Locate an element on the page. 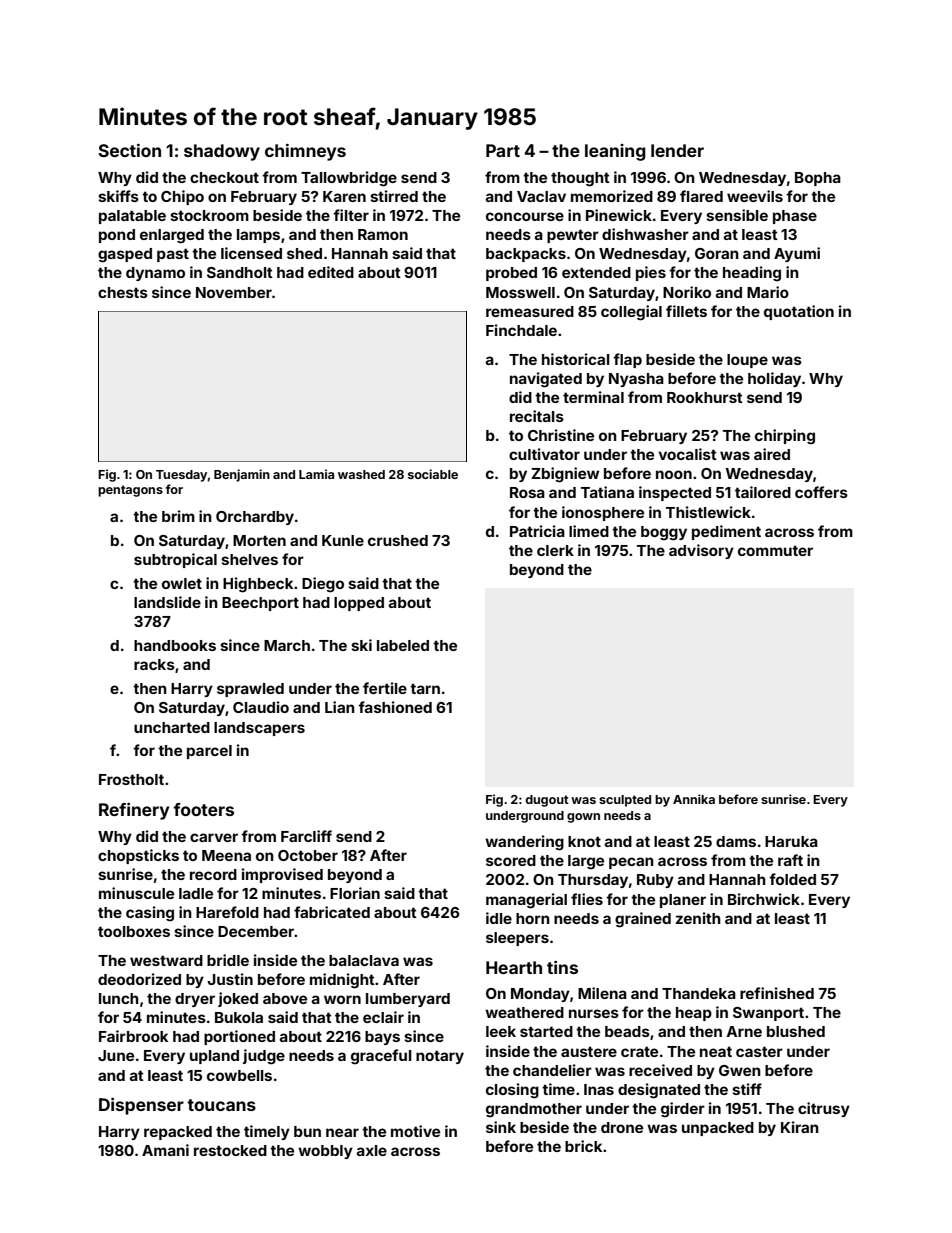 The image size is (952, 1233). chimneys is located at coordinates (305, 152).
